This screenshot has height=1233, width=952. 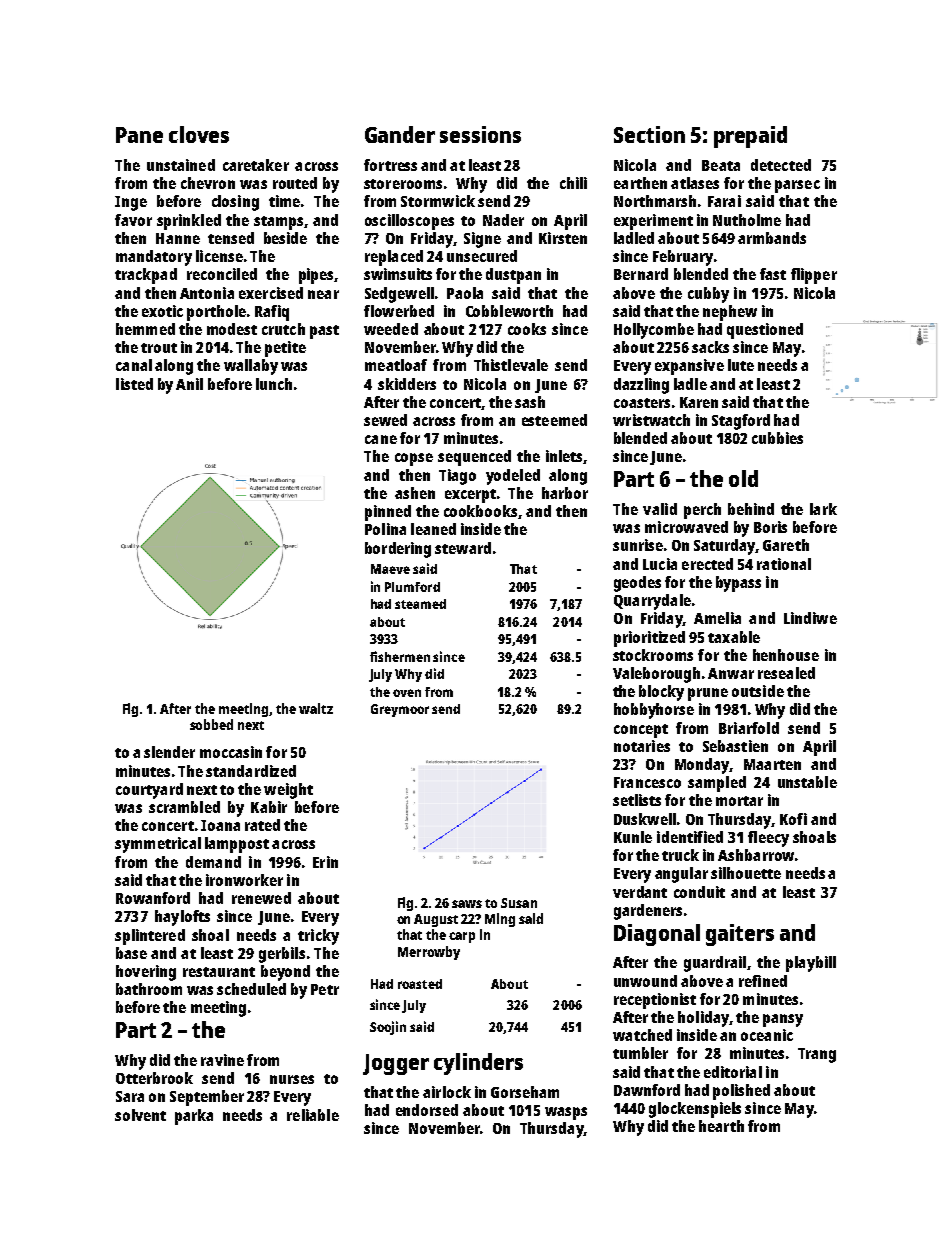 What do you see at coordinates (721, 165) in the screenshot?
I see `Beata` at bounding box center [721, 165].
